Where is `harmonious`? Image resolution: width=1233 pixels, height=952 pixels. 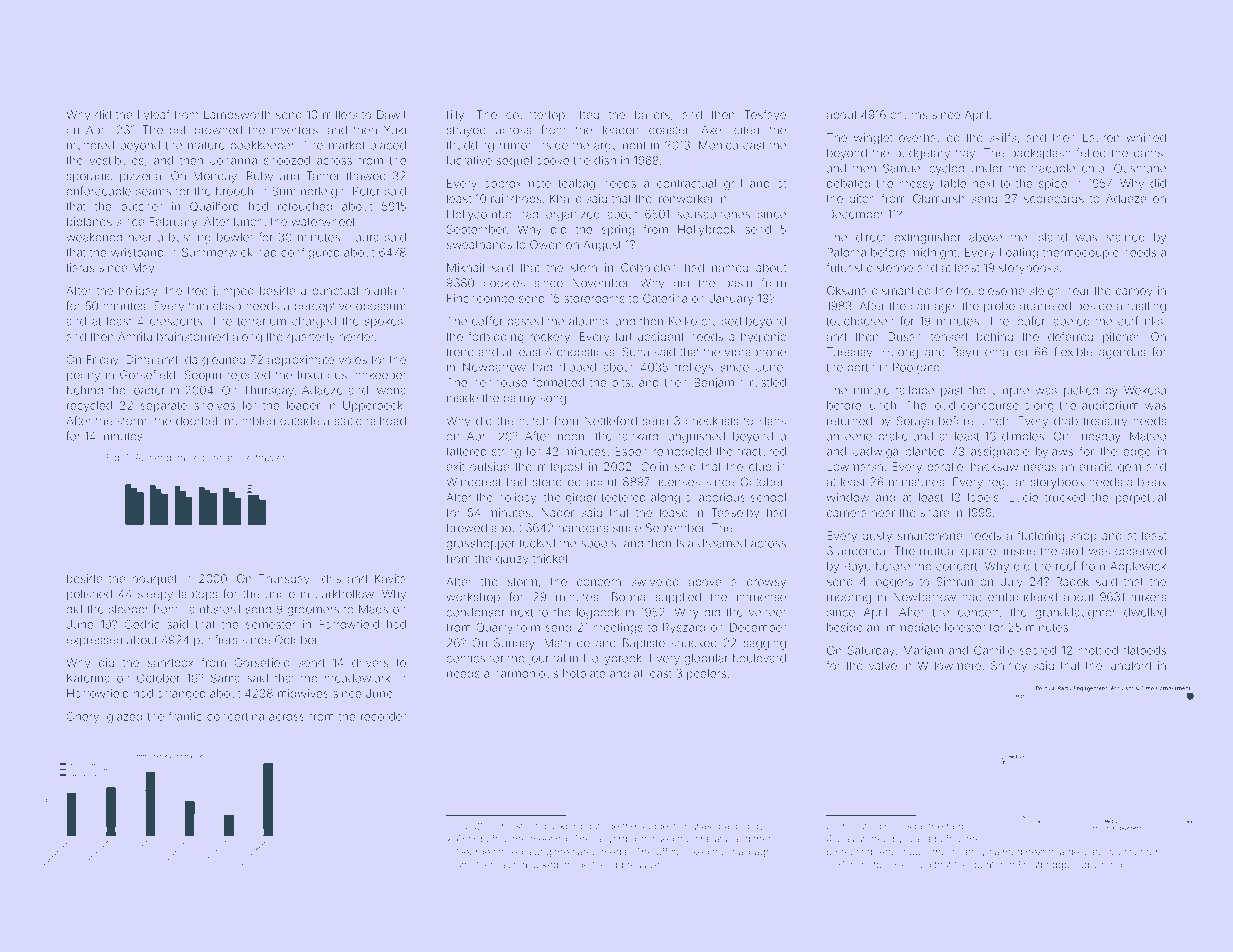
harmonious is located at coordinates (526, 673).
